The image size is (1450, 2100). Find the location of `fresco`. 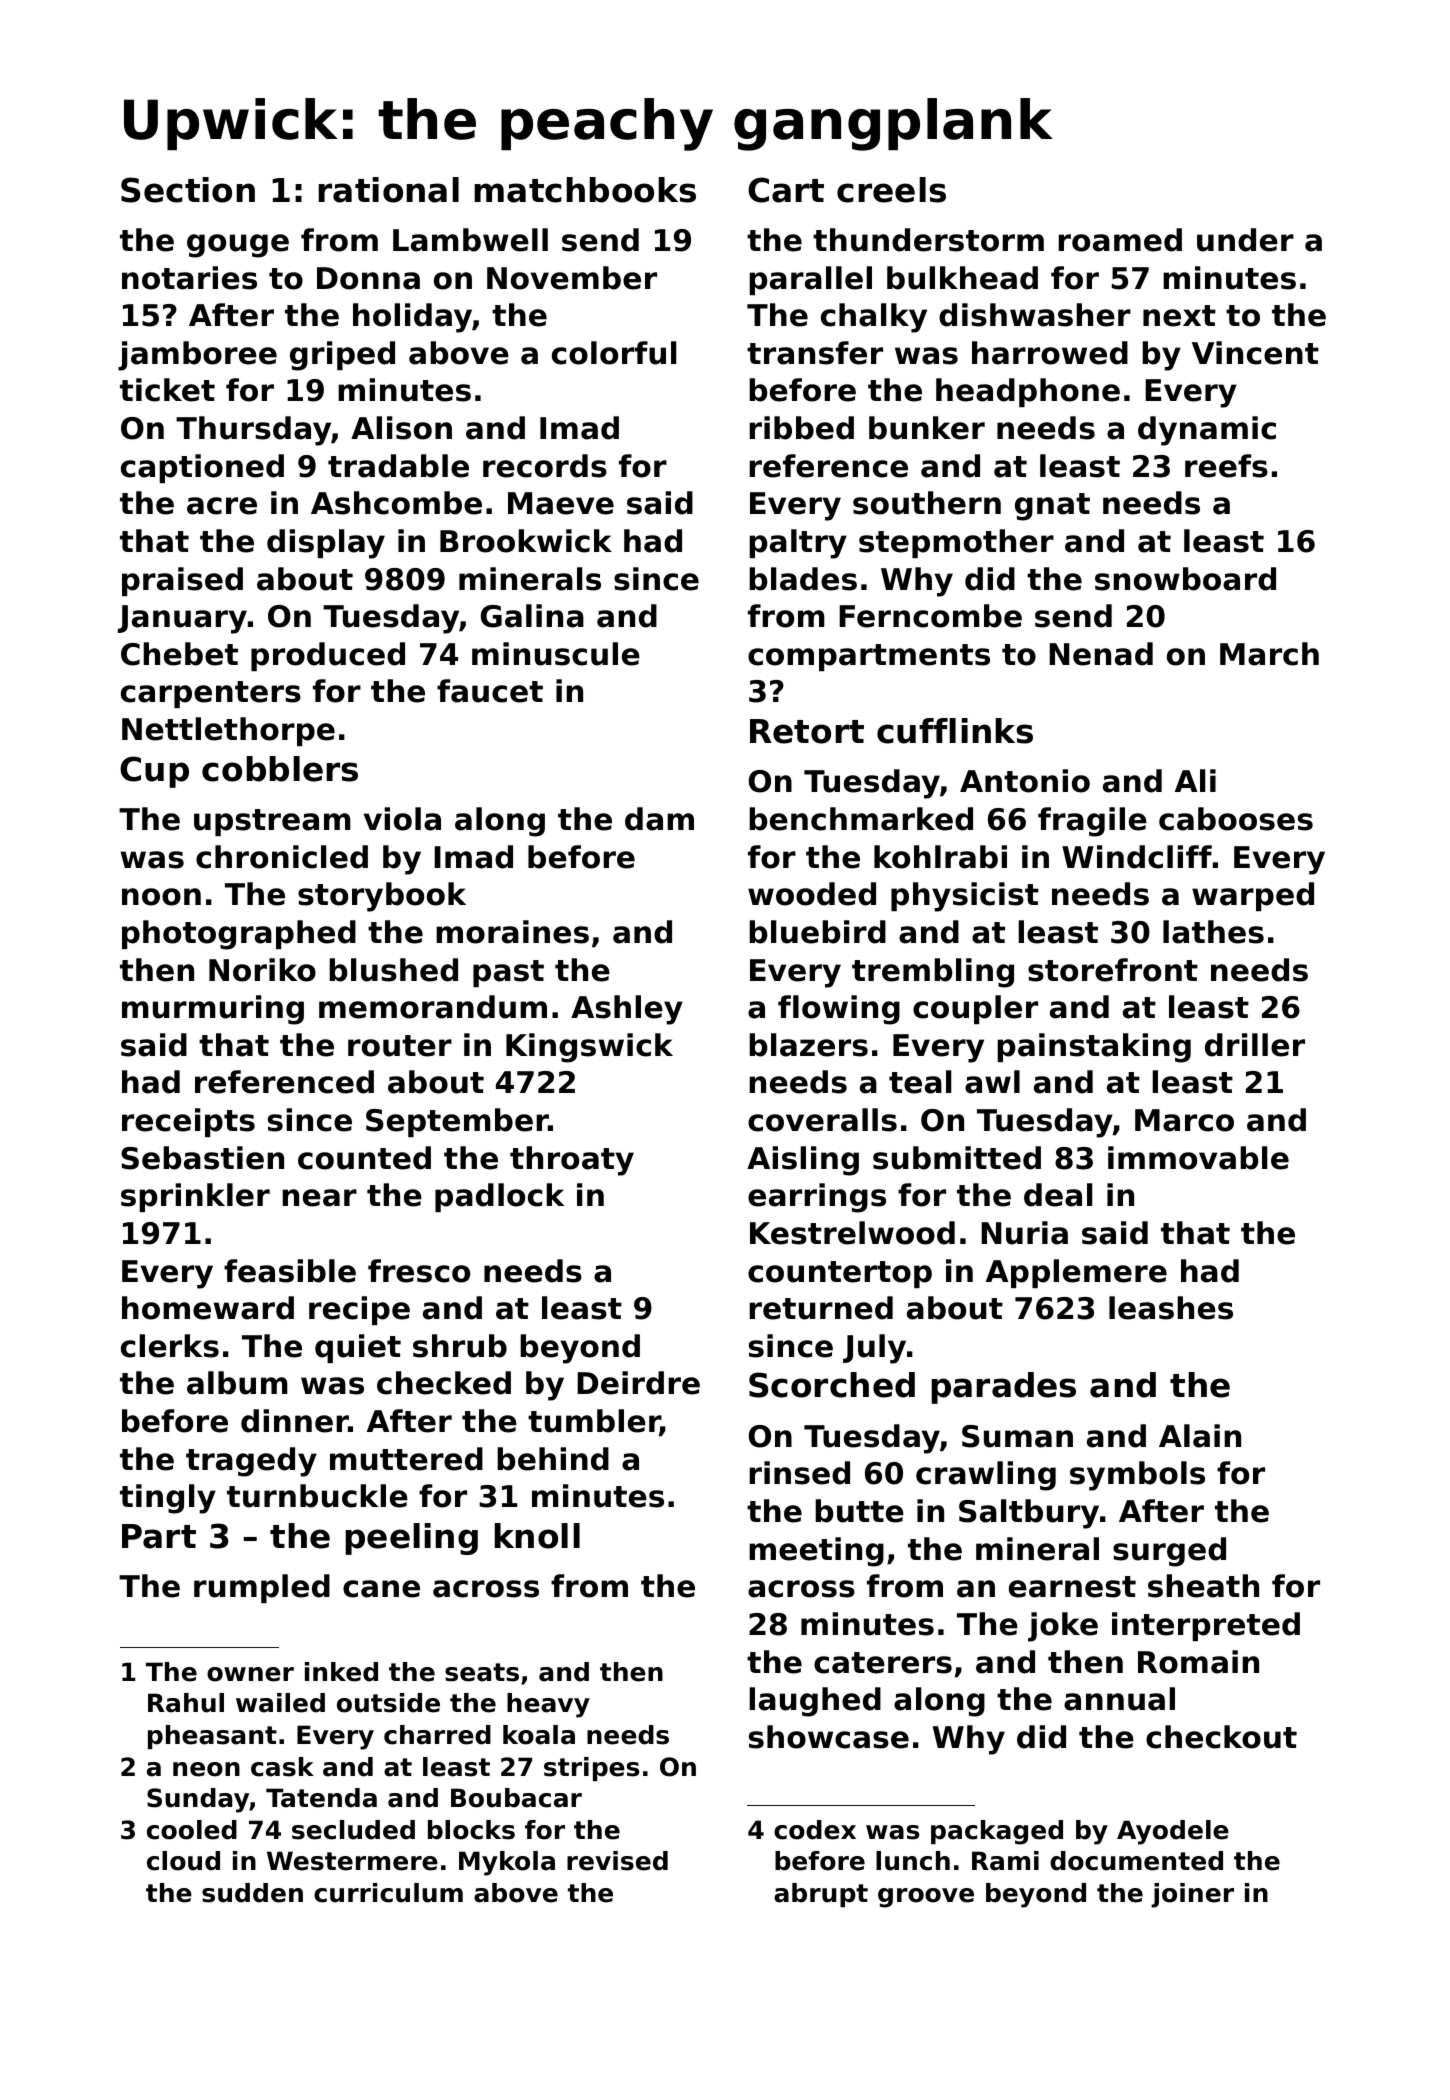

fresco is located at coordinates (419, 1271).
